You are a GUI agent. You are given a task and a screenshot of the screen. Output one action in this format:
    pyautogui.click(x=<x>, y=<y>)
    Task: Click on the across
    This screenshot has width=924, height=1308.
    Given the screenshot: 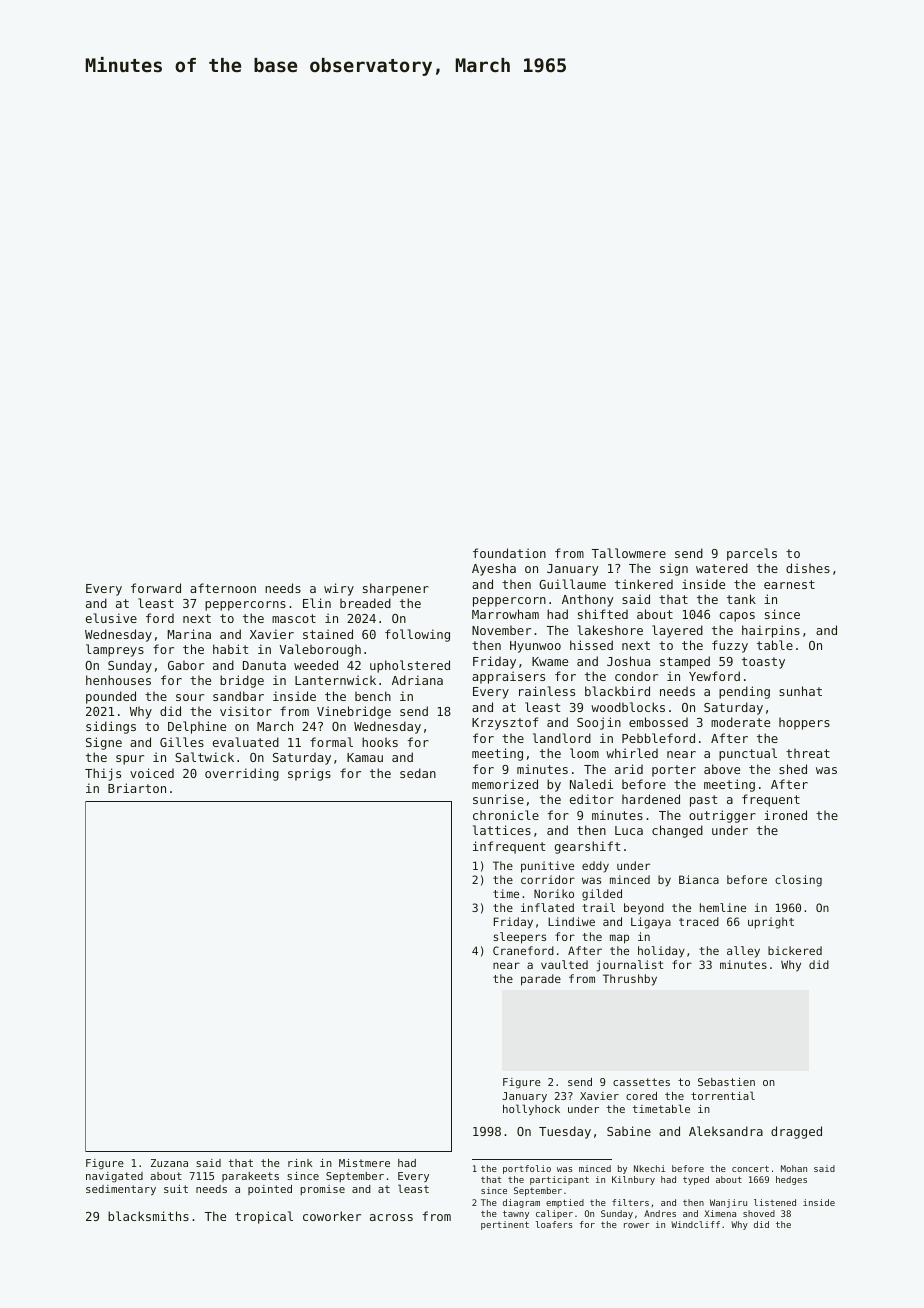 What is the action you would take?
    pyautogui.click(x=391, y=1217)
